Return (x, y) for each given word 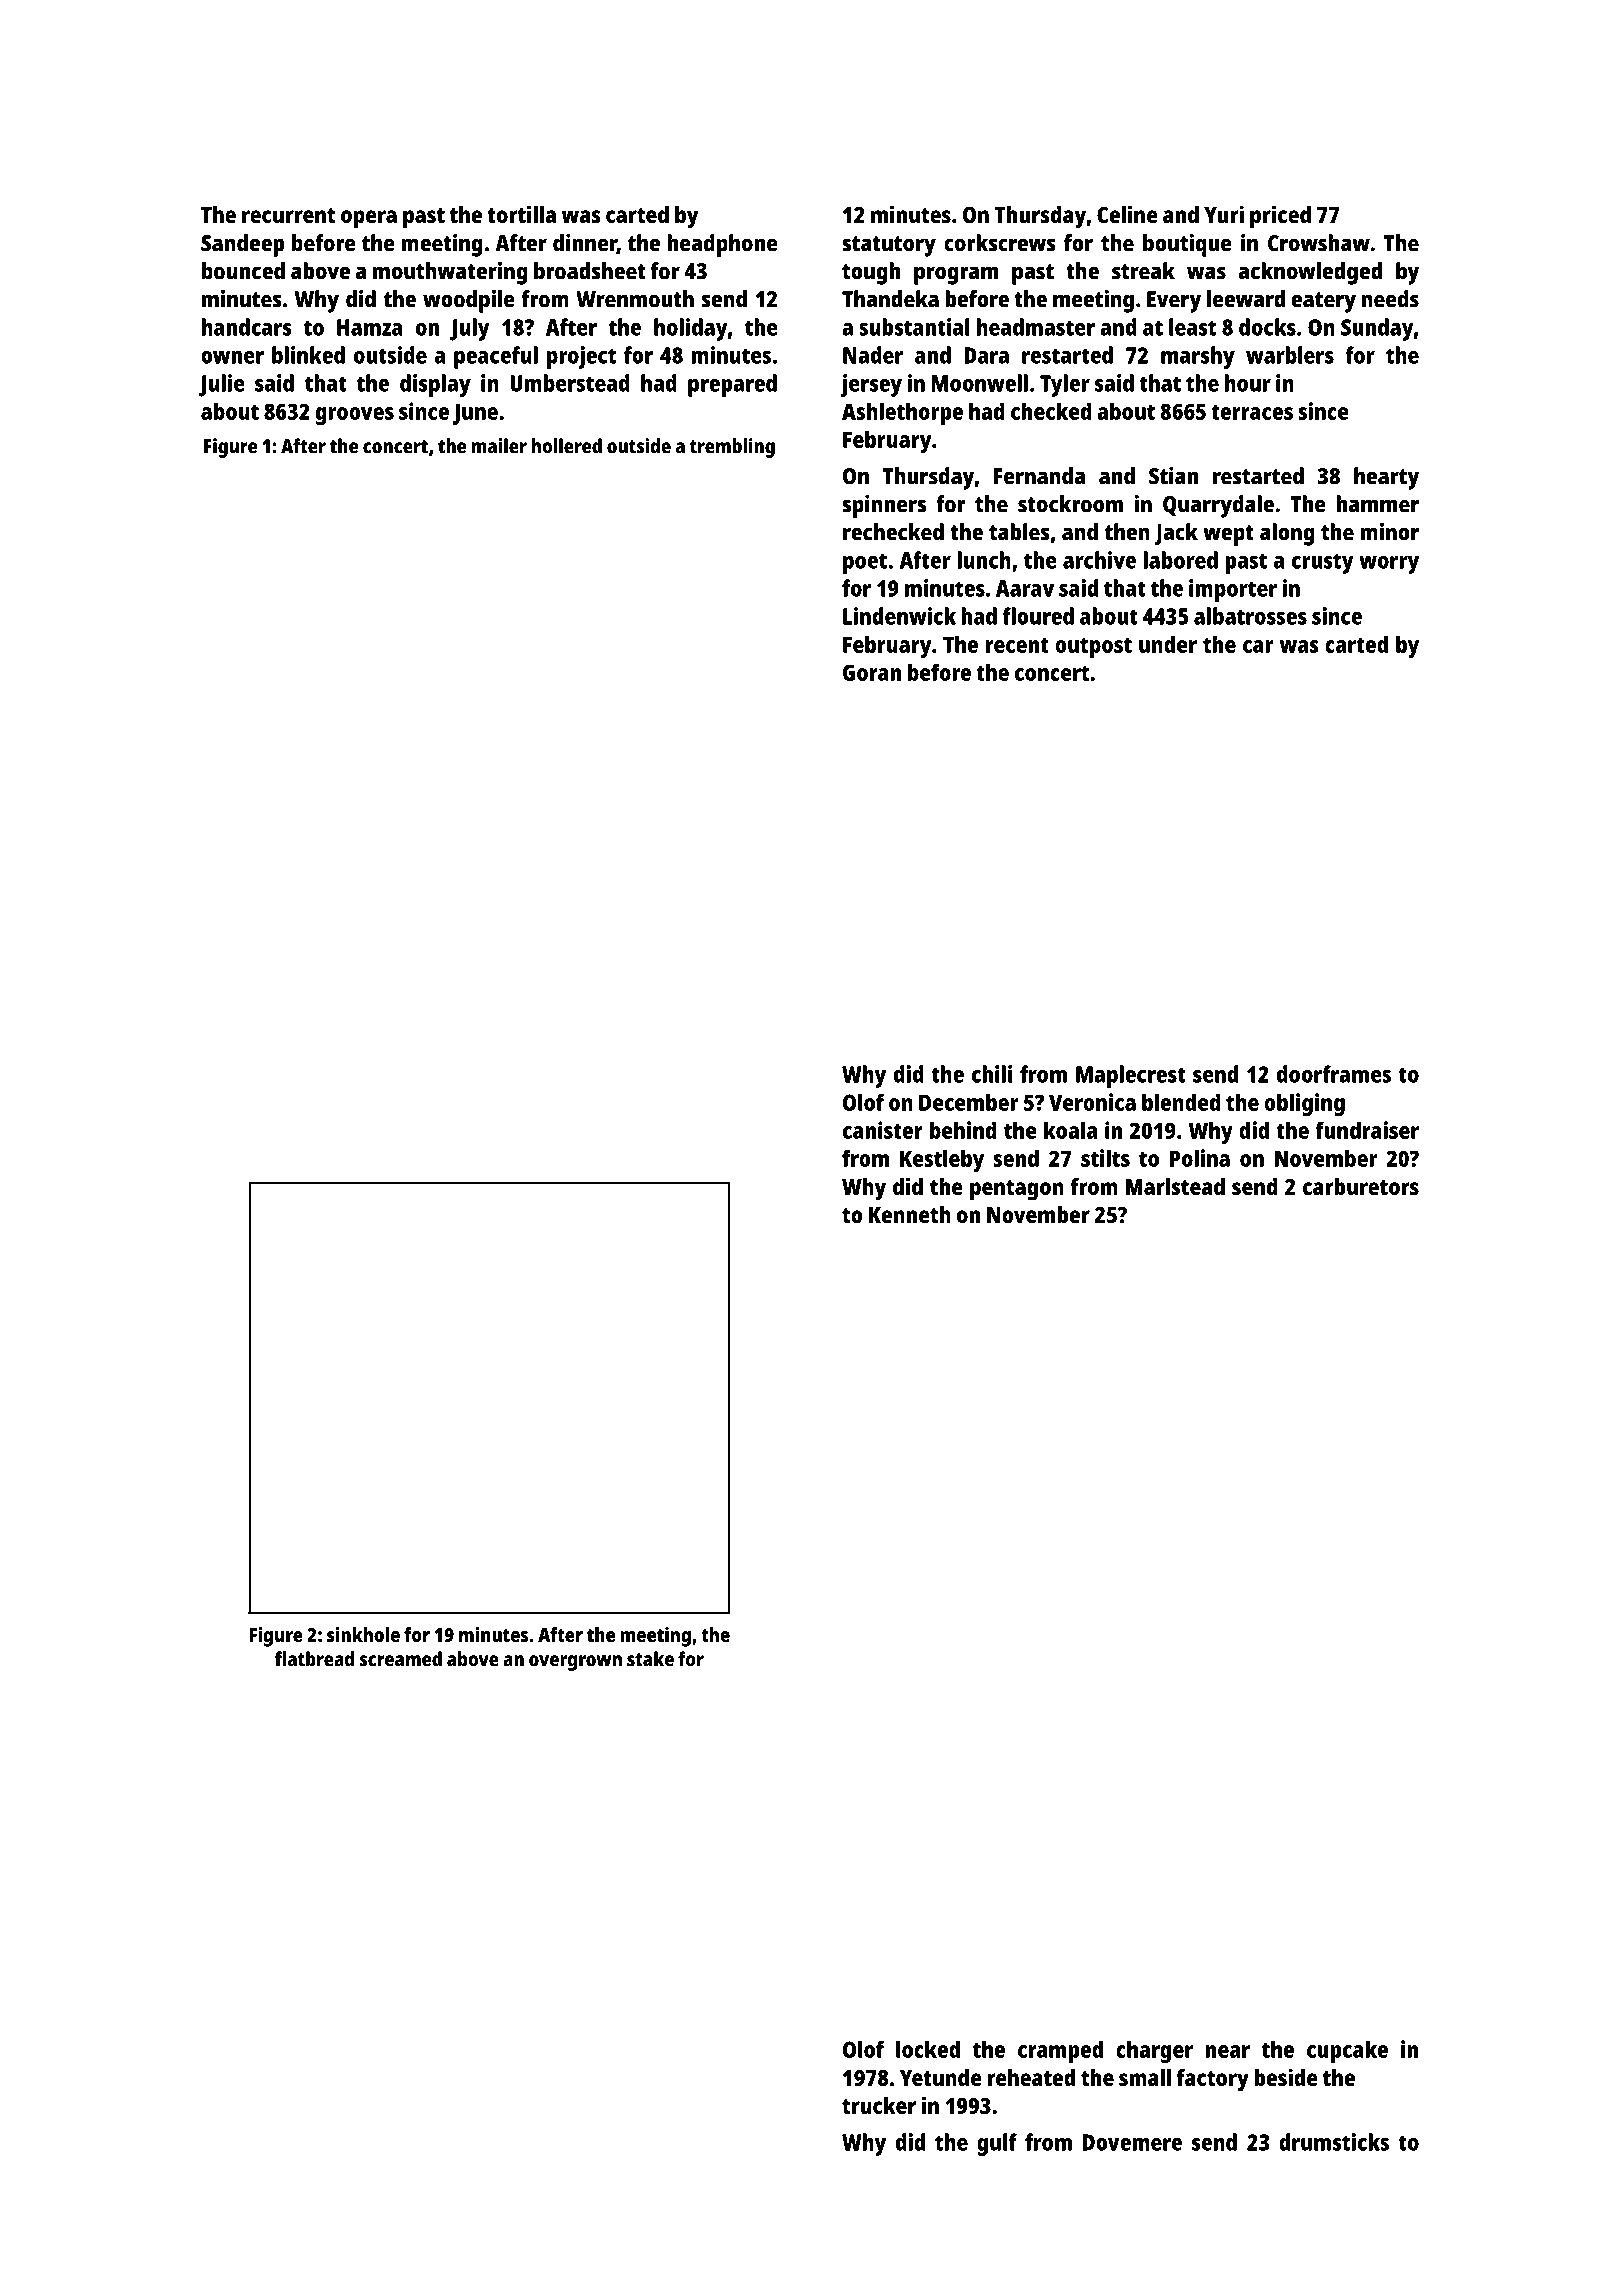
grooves (355, 416)
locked (928, 2049)
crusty (1323, 563)
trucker (879, 2105)
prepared (732, 385)
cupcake (1347, 2051)
